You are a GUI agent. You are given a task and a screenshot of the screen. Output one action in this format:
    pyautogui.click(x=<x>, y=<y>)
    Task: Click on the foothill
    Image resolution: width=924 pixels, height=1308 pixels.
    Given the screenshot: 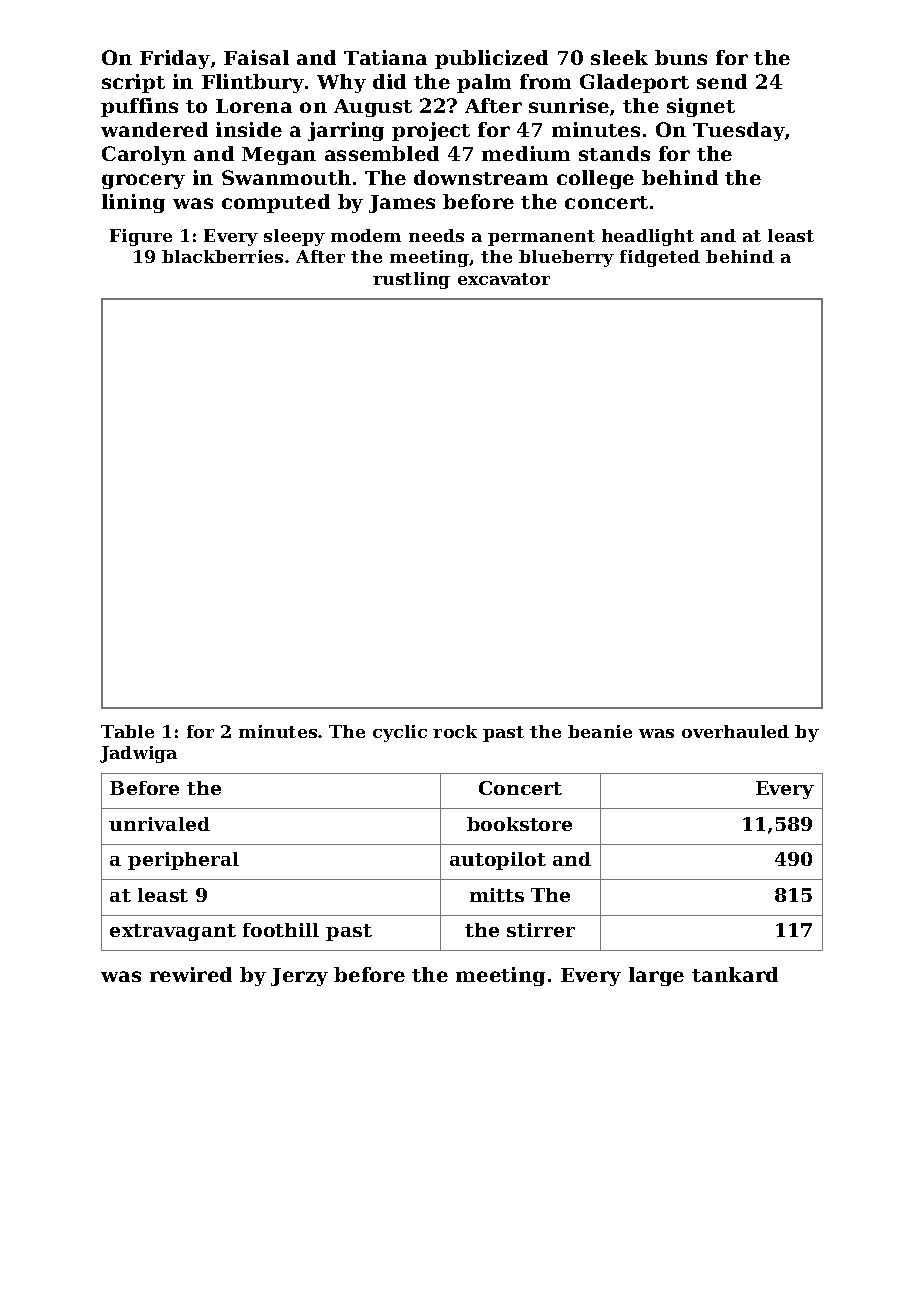 What is the action you would take?
    pyautogui.click(x=281, y=930)
